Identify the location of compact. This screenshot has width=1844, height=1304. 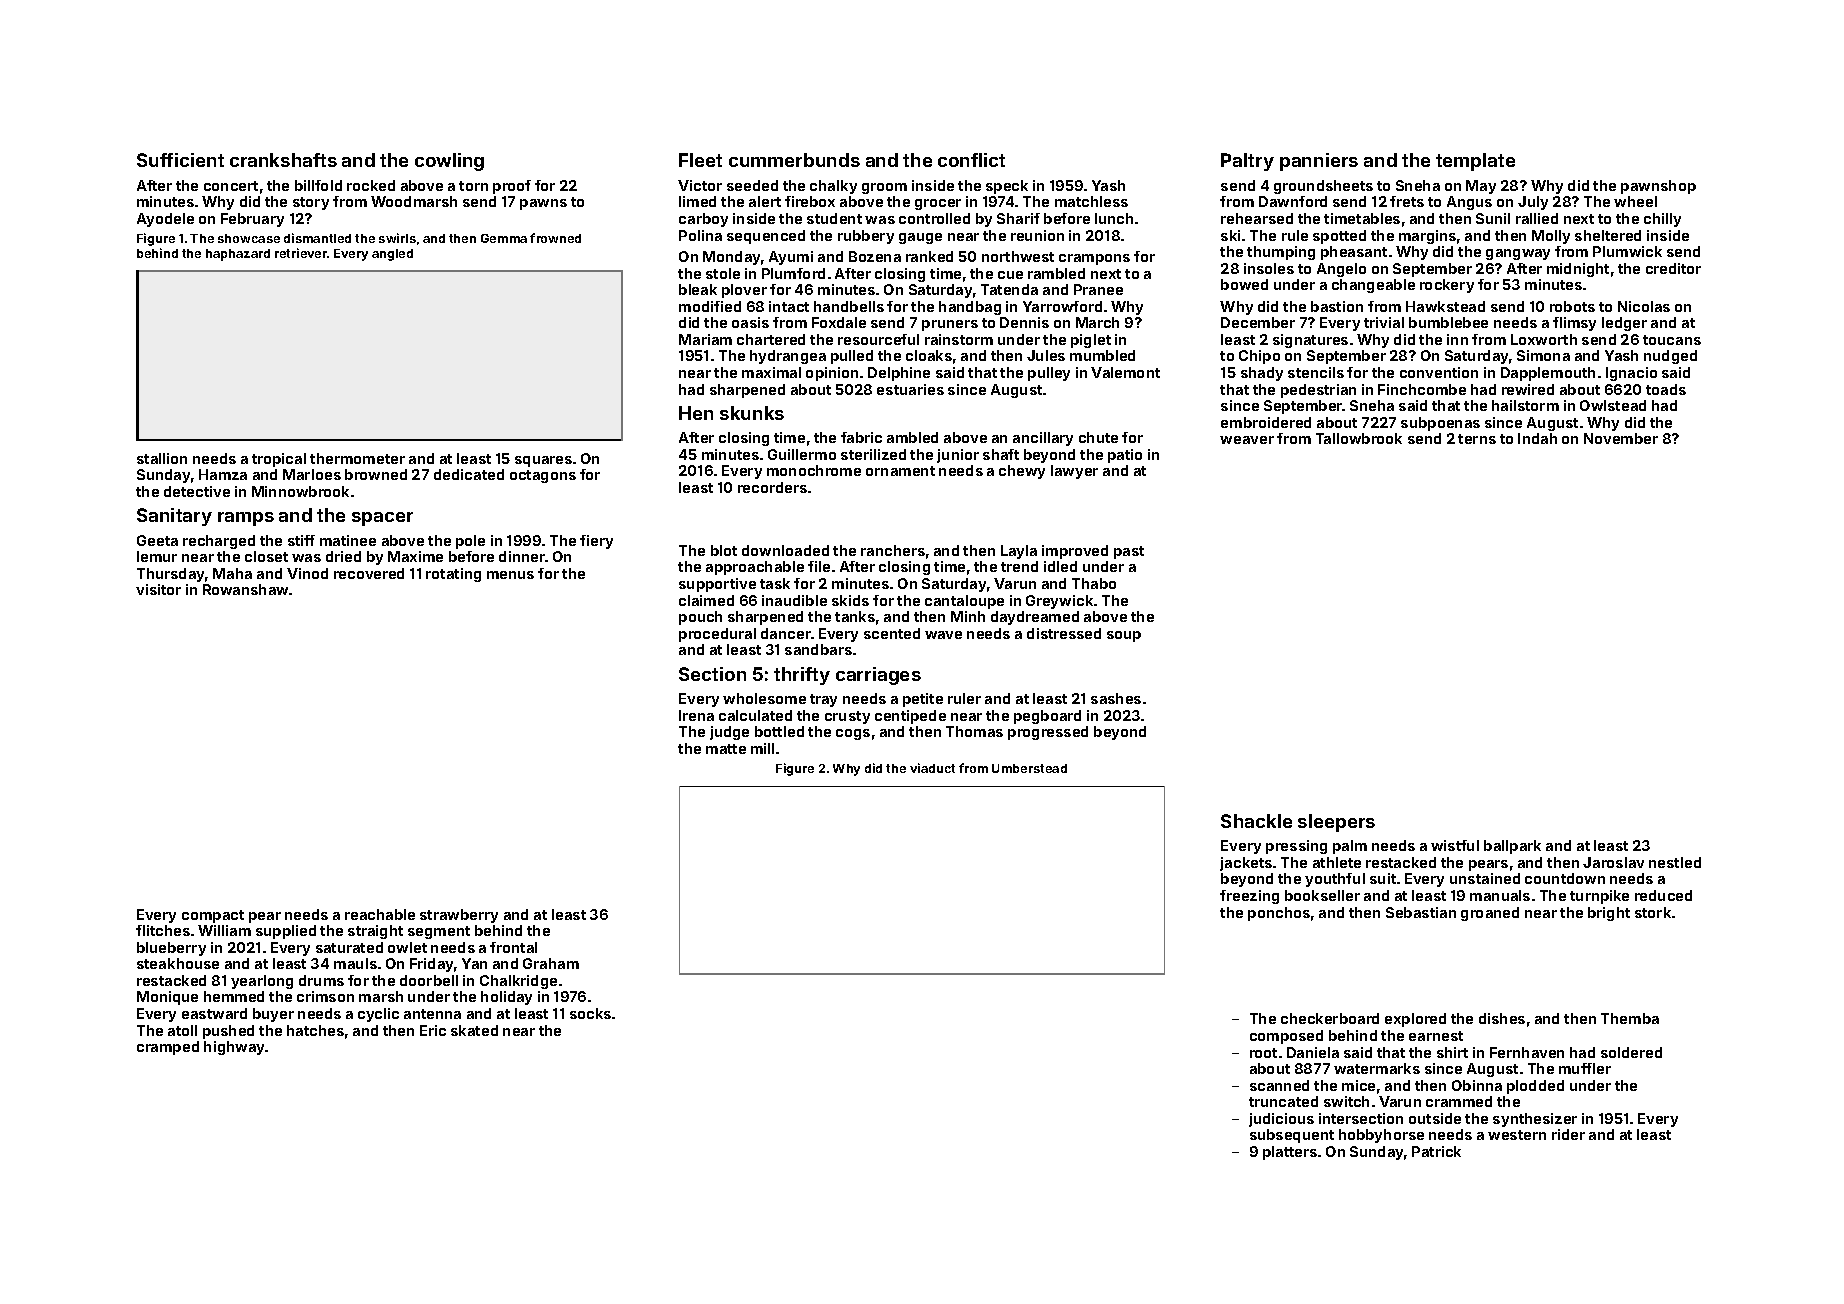
(213, 916).
